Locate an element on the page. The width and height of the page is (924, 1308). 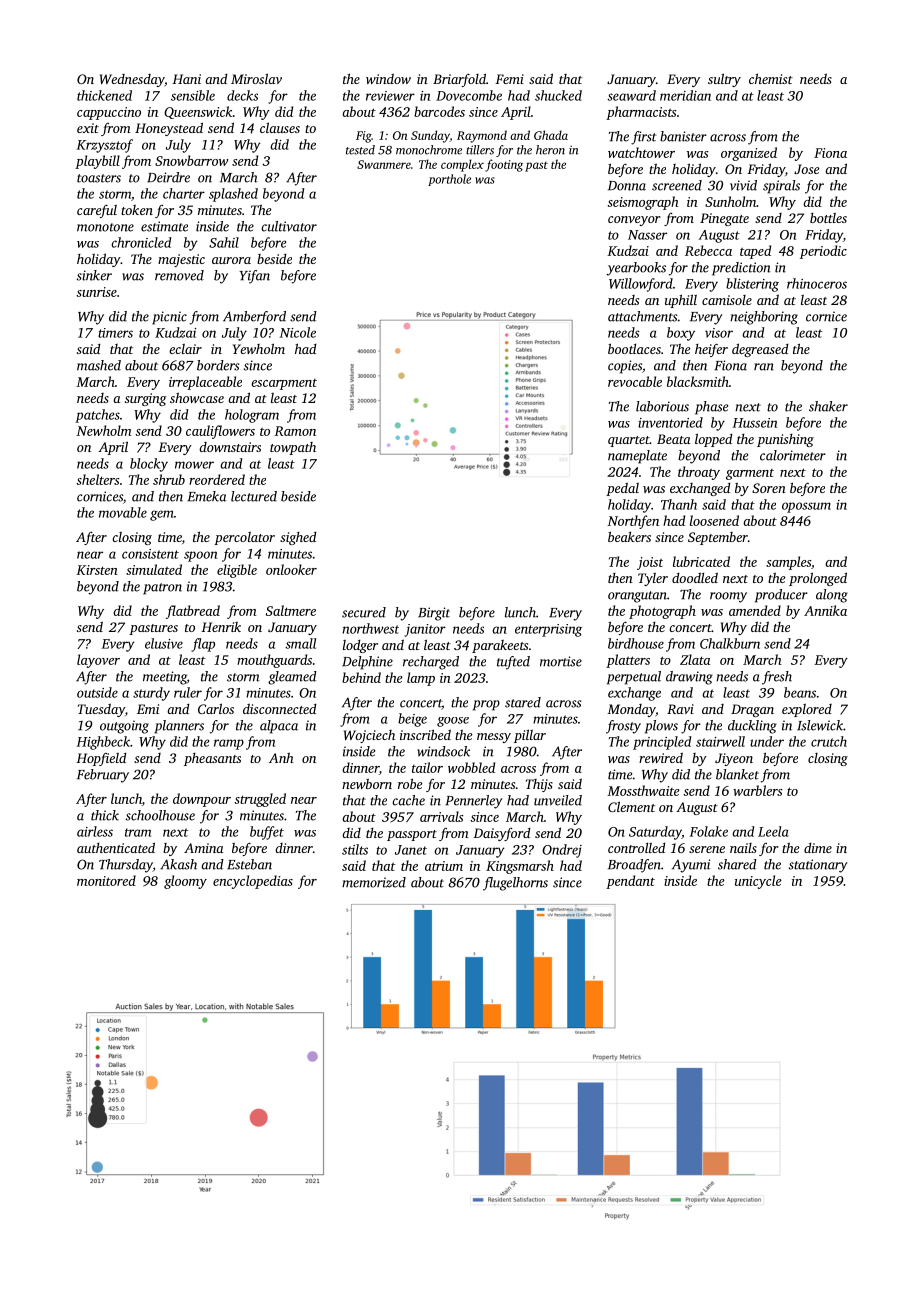
vivid is located at coordinates (743, 185).
